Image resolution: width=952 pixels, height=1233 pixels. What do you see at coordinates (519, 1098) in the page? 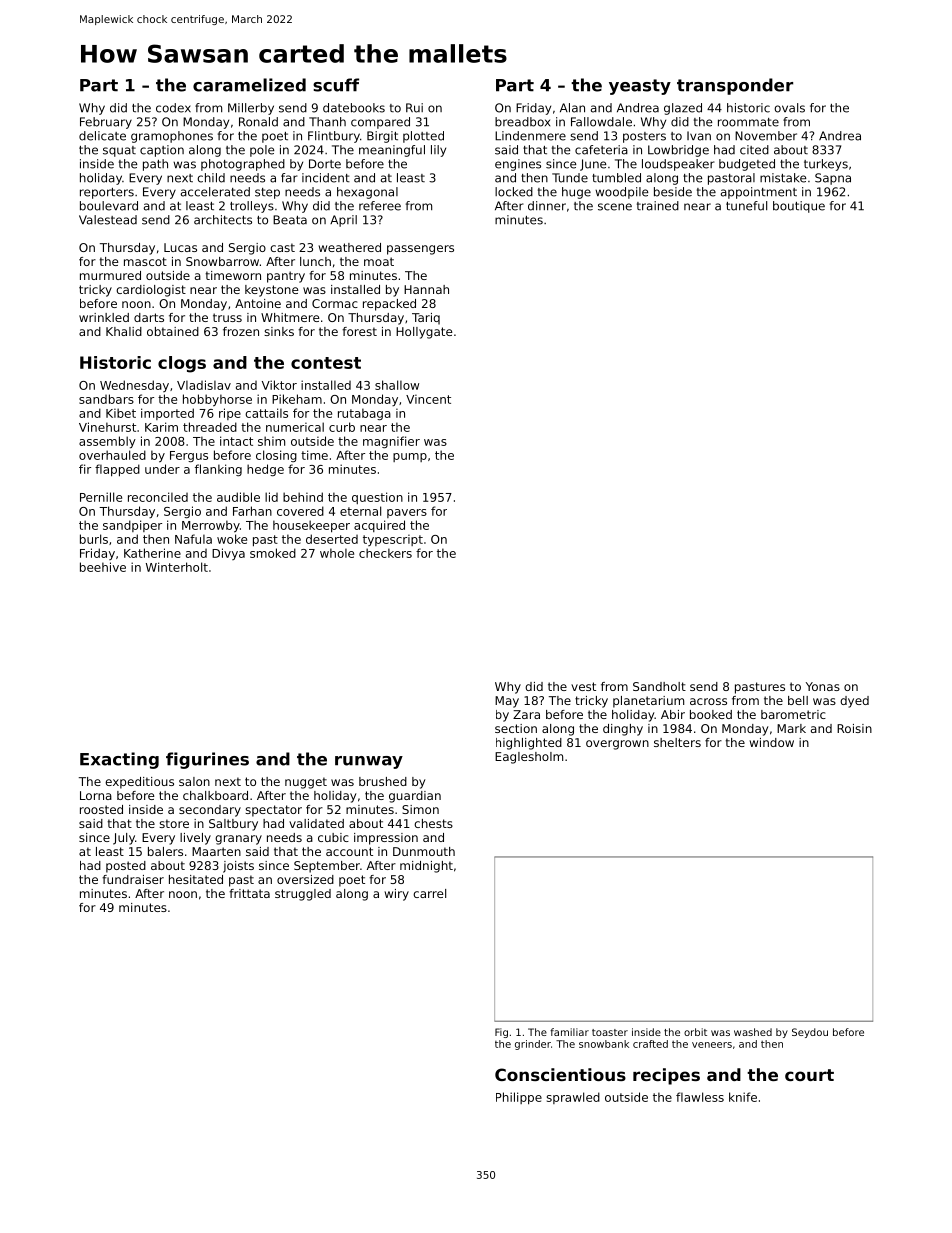
I see `Philippe` at bounding box center [519, 1098].
